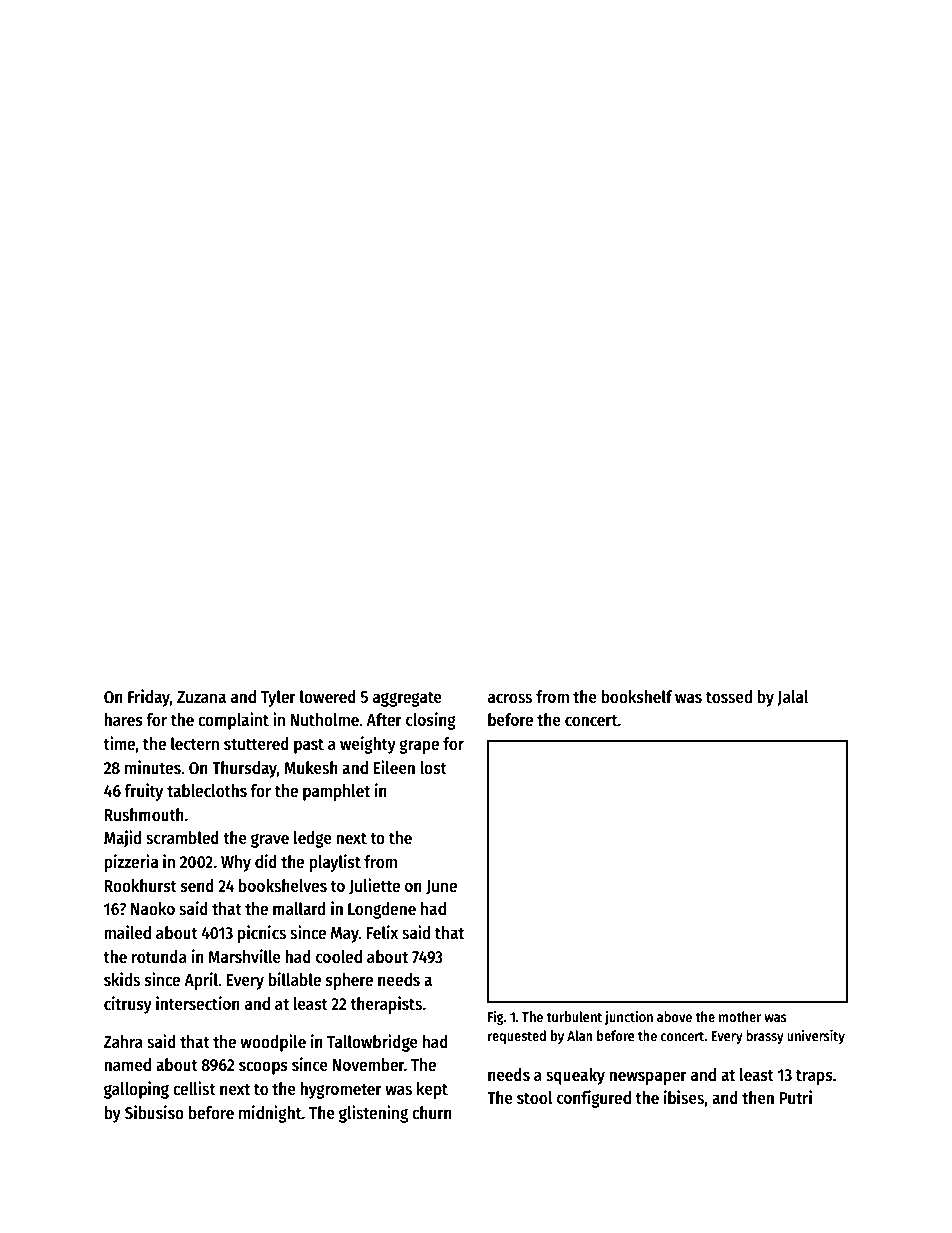 The image size is (952, 1233). I want to click on Felix, so click(382, 932).
